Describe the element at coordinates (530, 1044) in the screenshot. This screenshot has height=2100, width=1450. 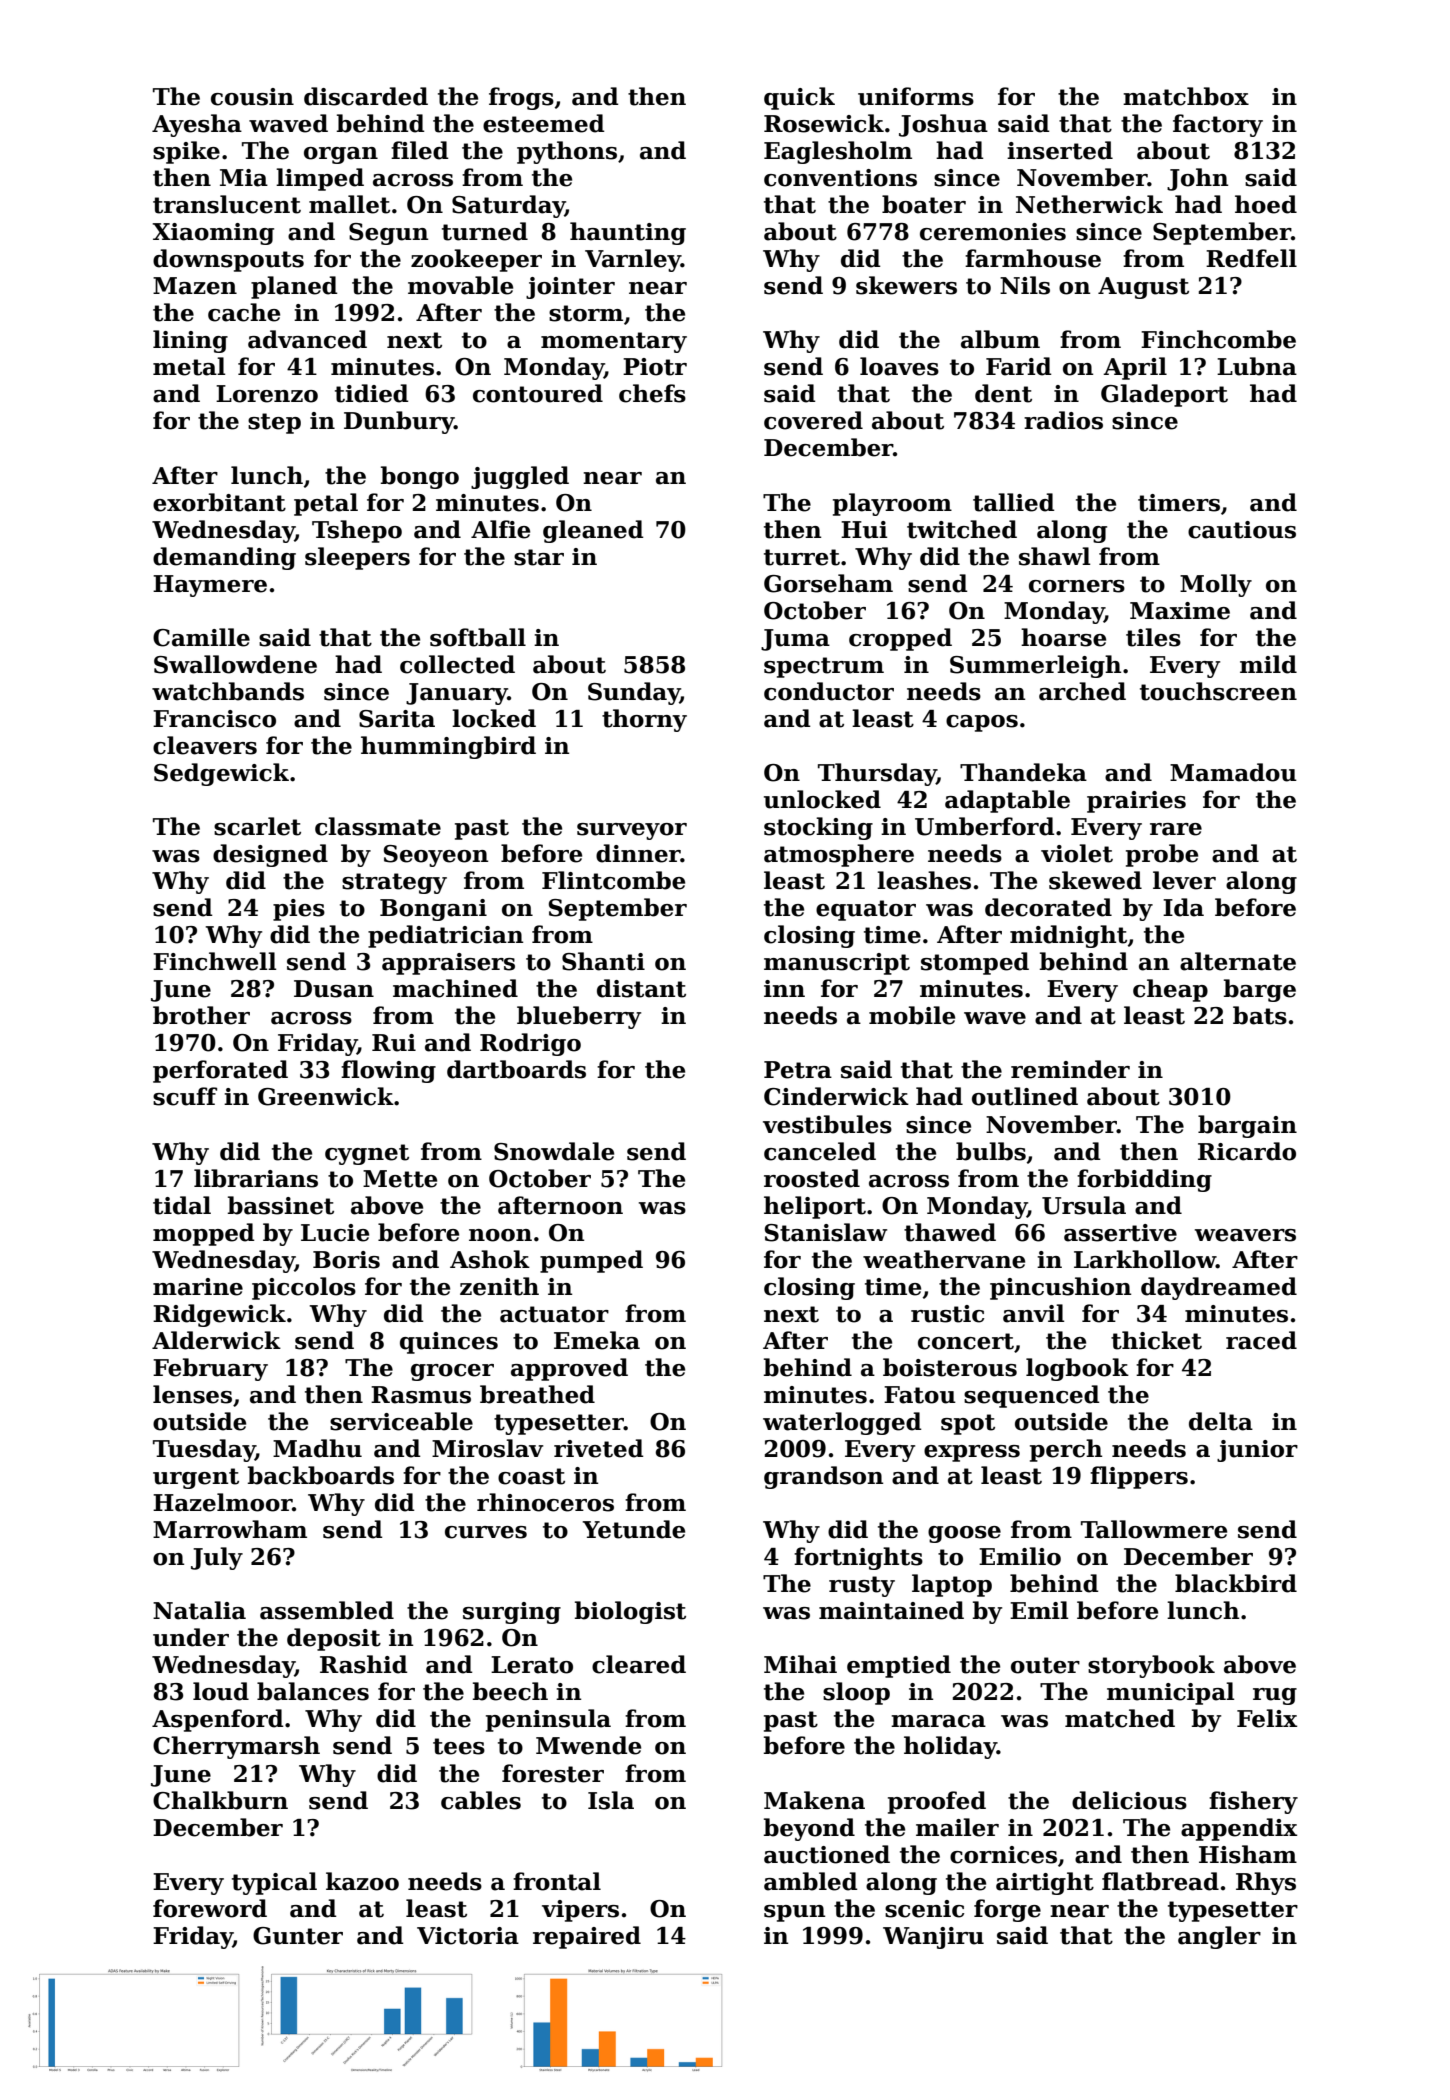
I see `Rodrigo` at that location.
